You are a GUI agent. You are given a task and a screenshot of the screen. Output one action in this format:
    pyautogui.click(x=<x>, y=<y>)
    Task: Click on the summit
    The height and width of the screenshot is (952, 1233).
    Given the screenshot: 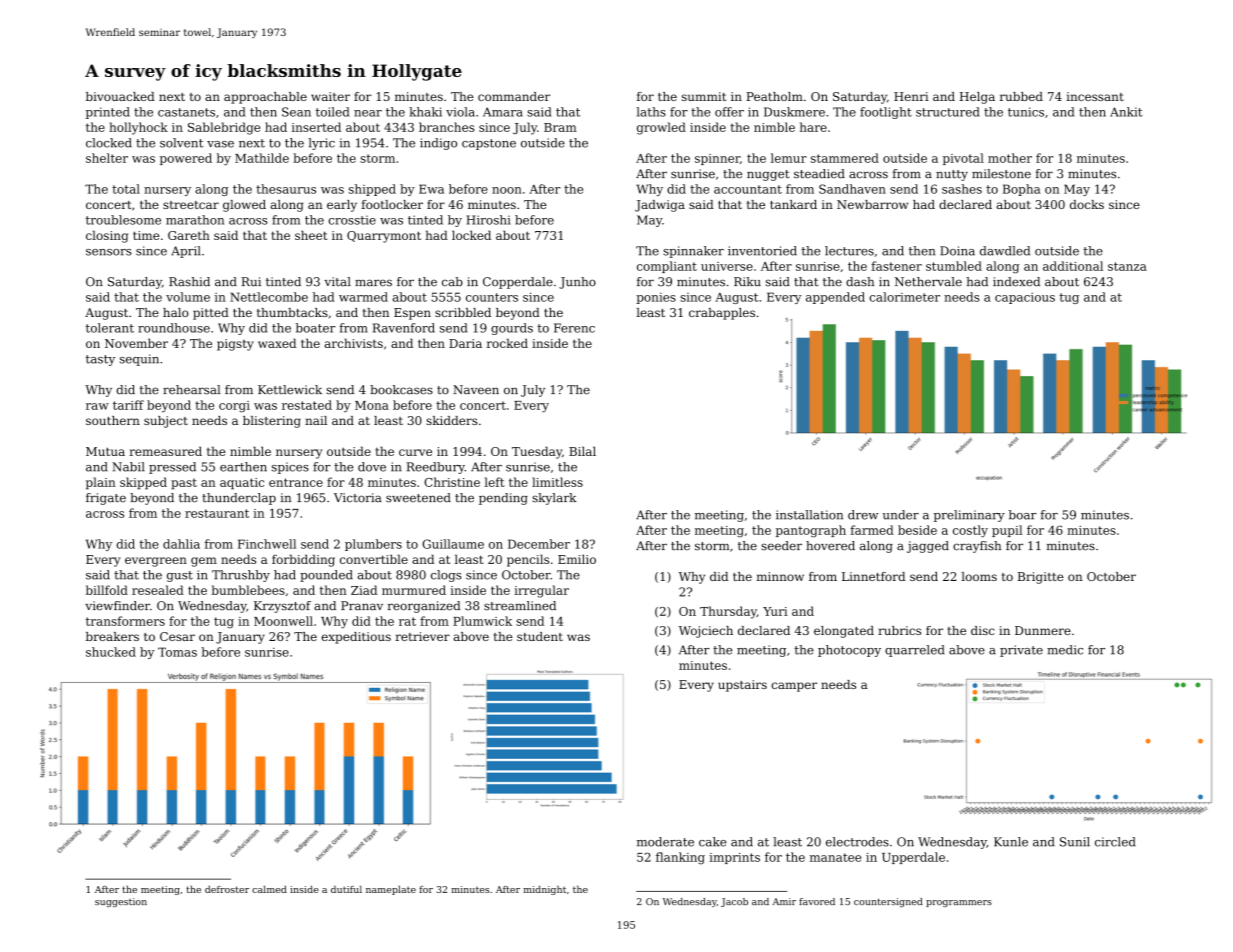 What is the action you would take?
    pyautogui.click(x=704, y=96)
